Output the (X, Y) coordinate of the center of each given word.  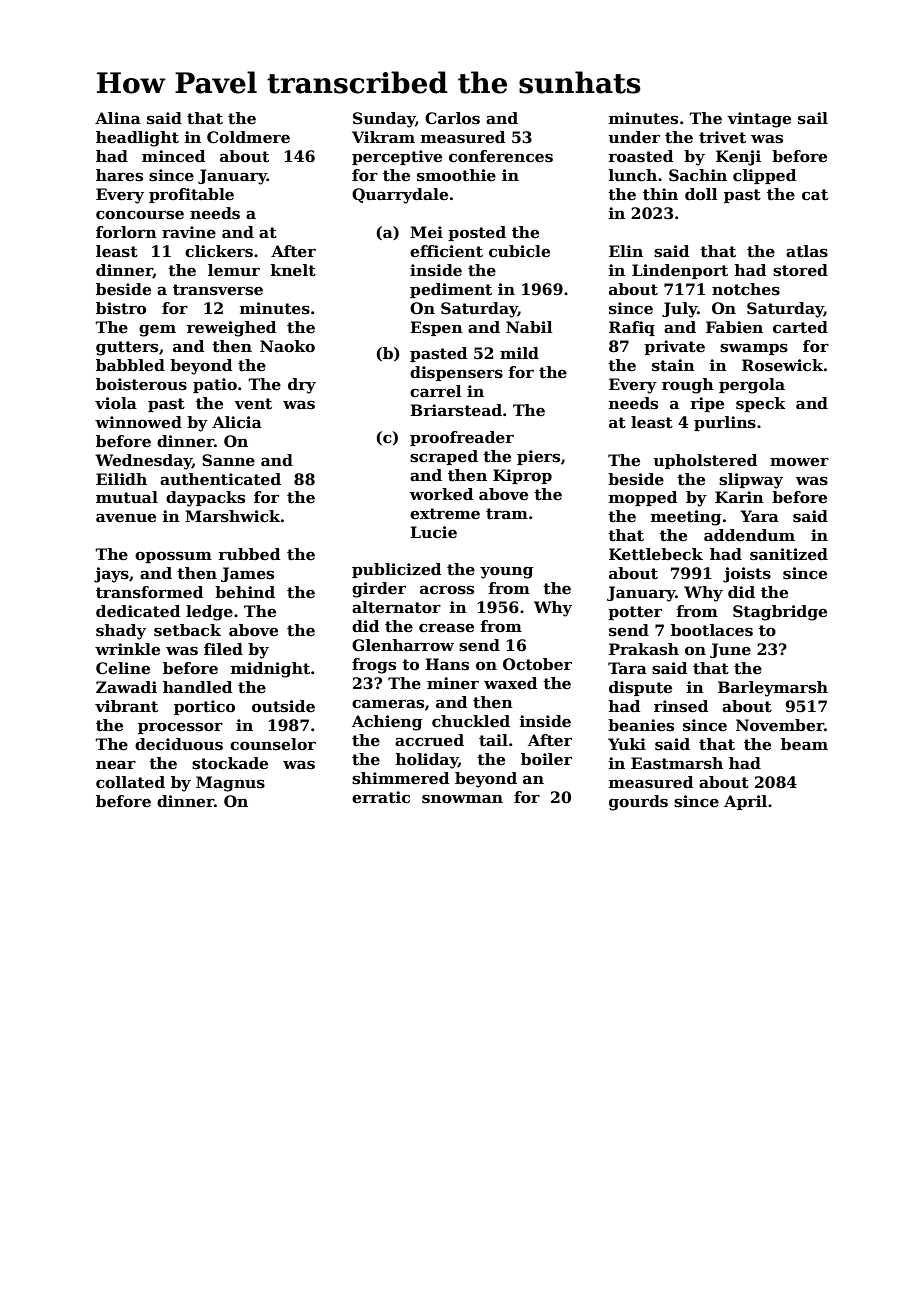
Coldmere (248, 137)
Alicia (237, 422)
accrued (429, 740)
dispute (640, 688)
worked (441, 494)
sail (813, 118)
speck (761, 404)
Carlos (452, 118)
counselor (273, 744)
